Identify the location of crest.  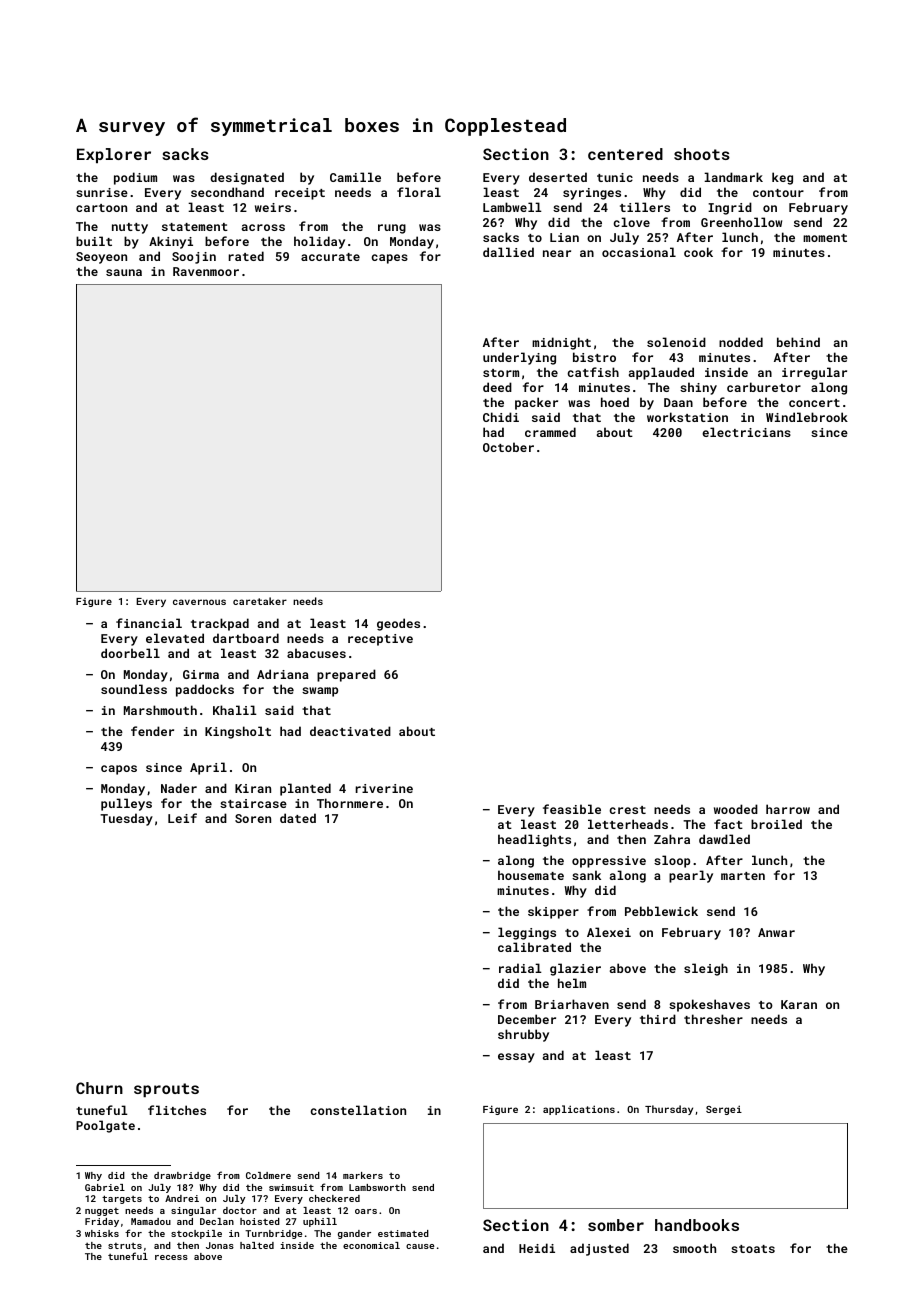
(627, 810).
